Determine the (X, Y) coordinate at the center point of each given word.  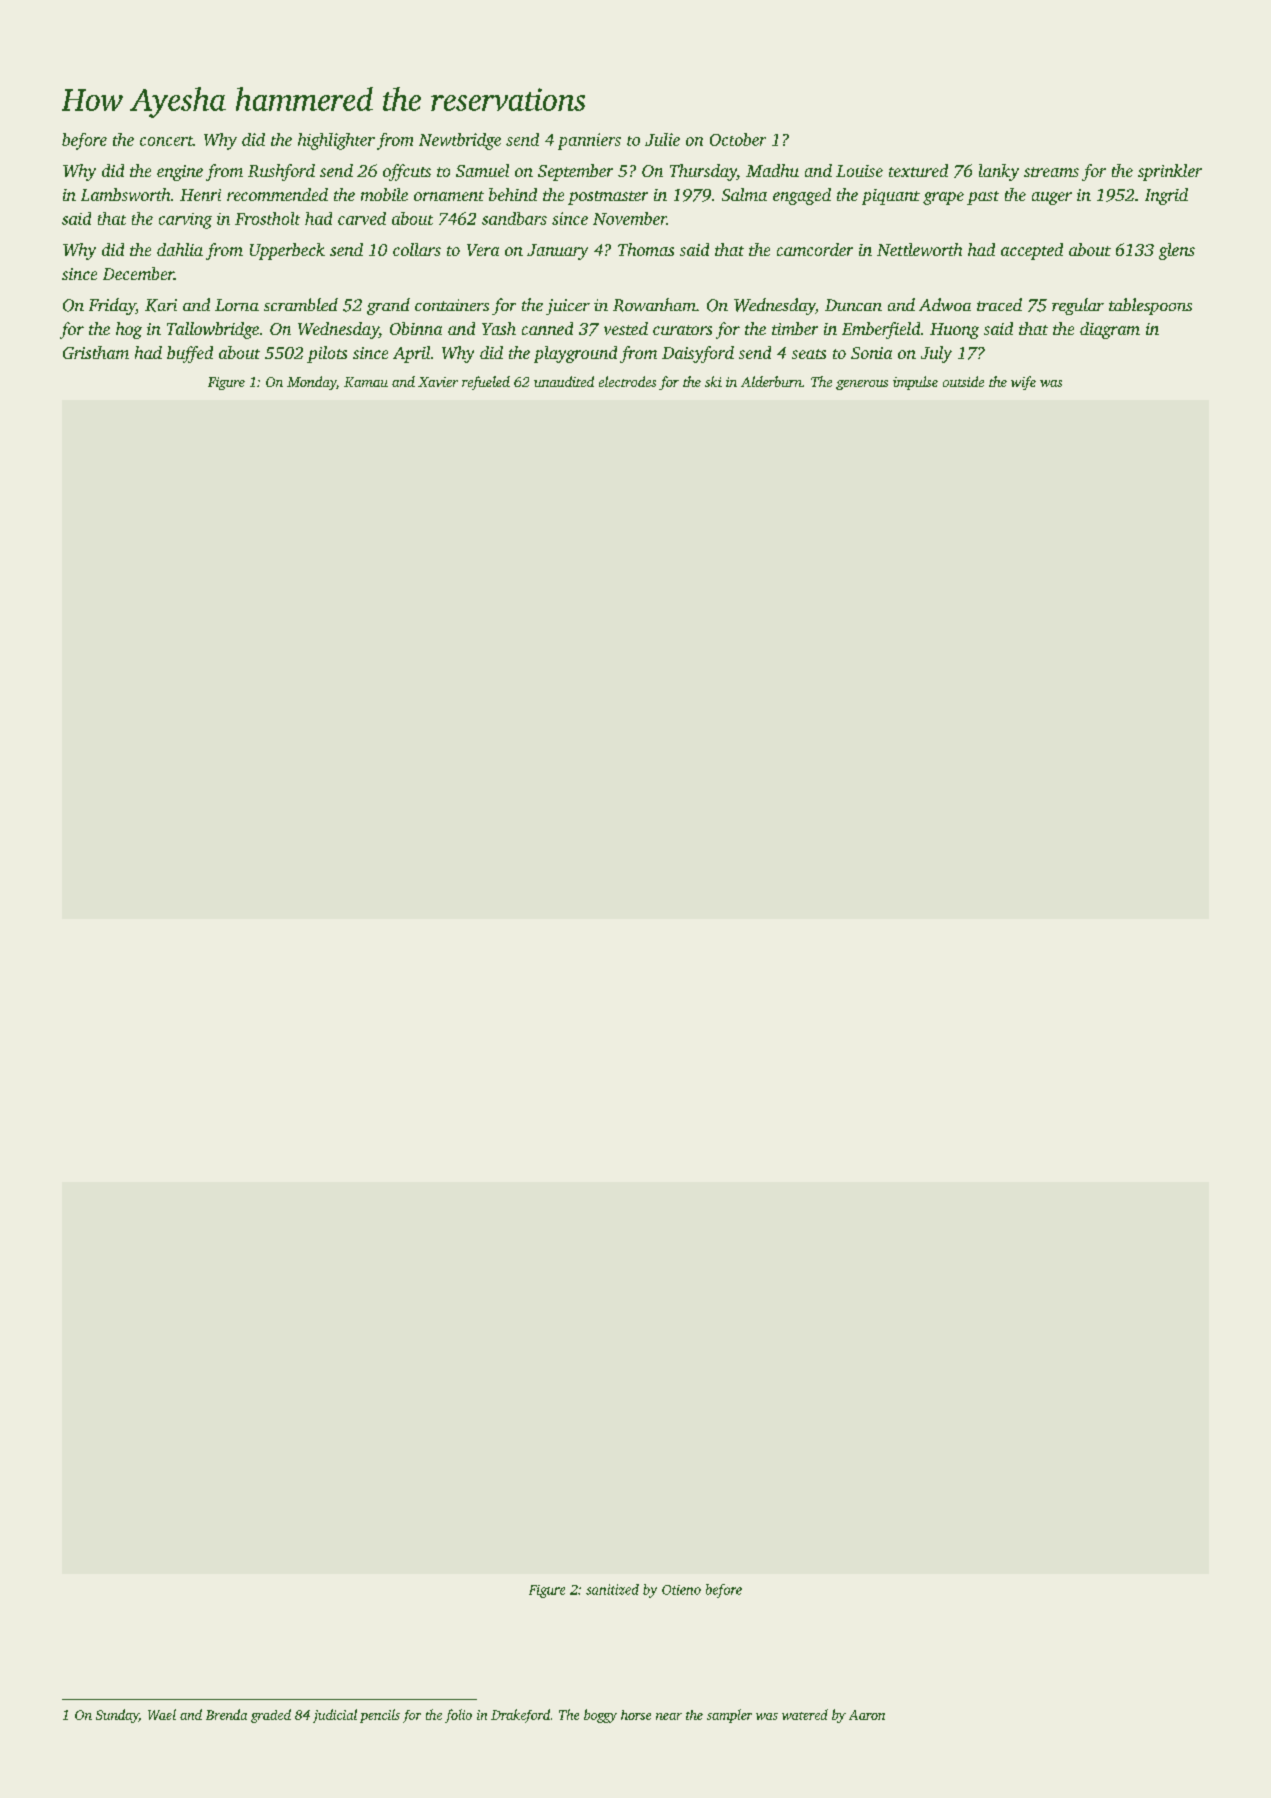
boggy (600, 1716)
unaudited (564, 381)
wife (1023, 383)
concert (166, 141)
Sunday (117, 1716)
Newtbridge (460, 141)
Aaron (867, 1715)
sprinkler (1170, 172)
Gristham (96, 352)
